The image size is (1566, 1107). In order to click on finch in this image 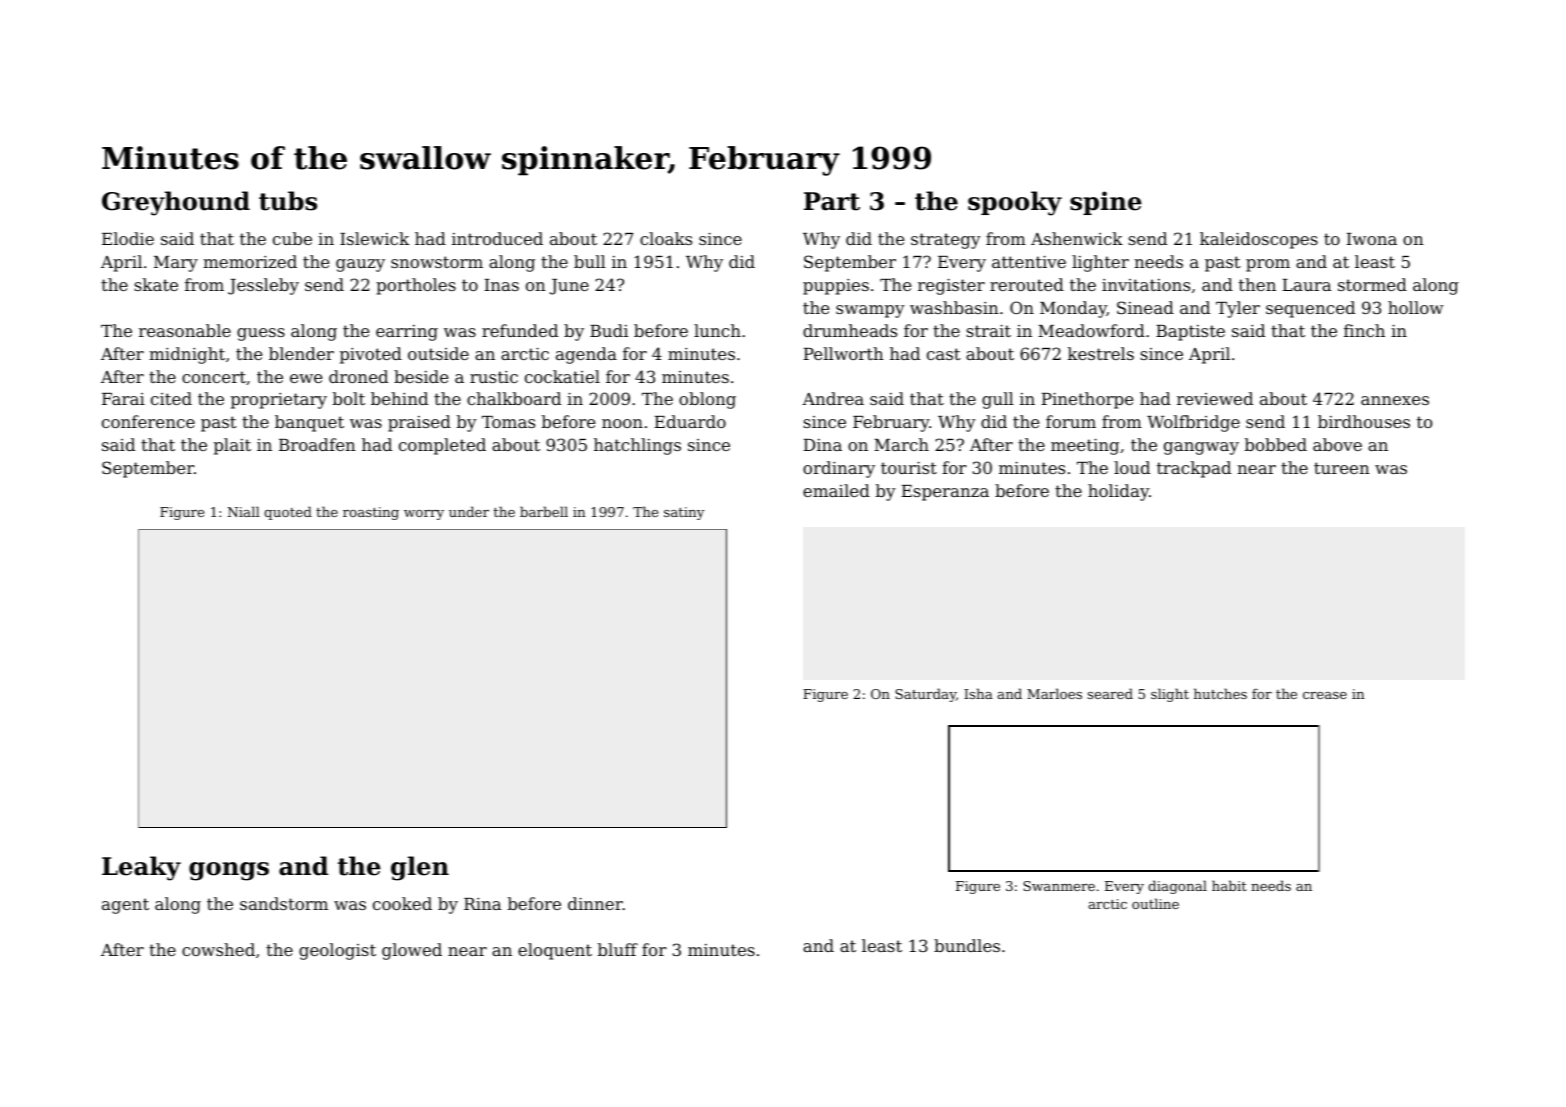, I will do `click(1364, 330)`.
